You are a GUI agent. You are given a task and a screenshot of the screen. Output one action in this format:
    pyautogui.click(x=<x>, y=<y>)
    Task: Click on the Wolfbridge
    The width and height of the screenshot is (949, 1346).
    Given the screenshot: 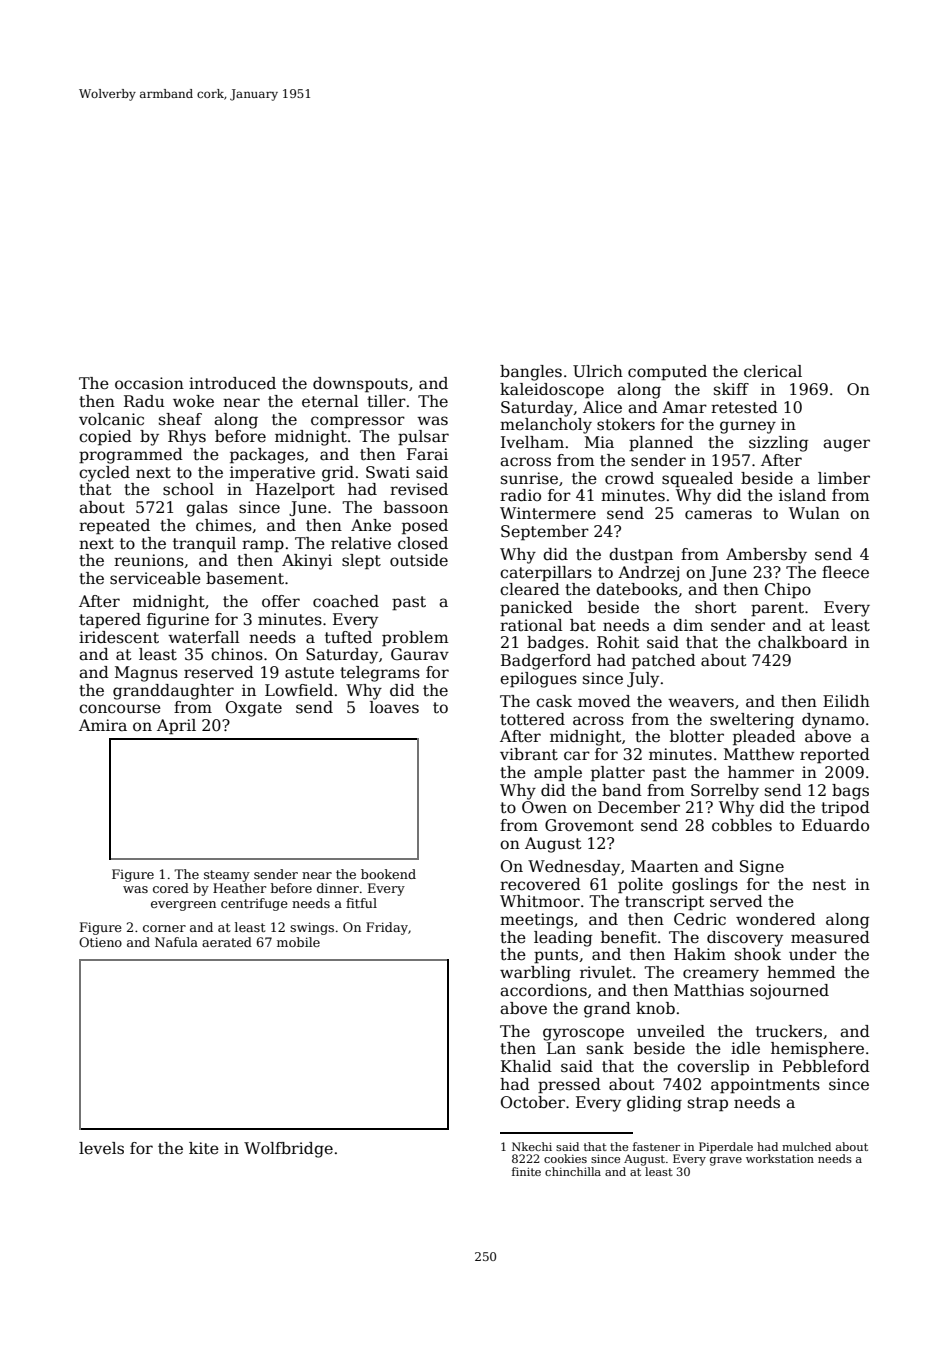 What is the action you would take?
    pyautogui.click(x=288, y=1150)
